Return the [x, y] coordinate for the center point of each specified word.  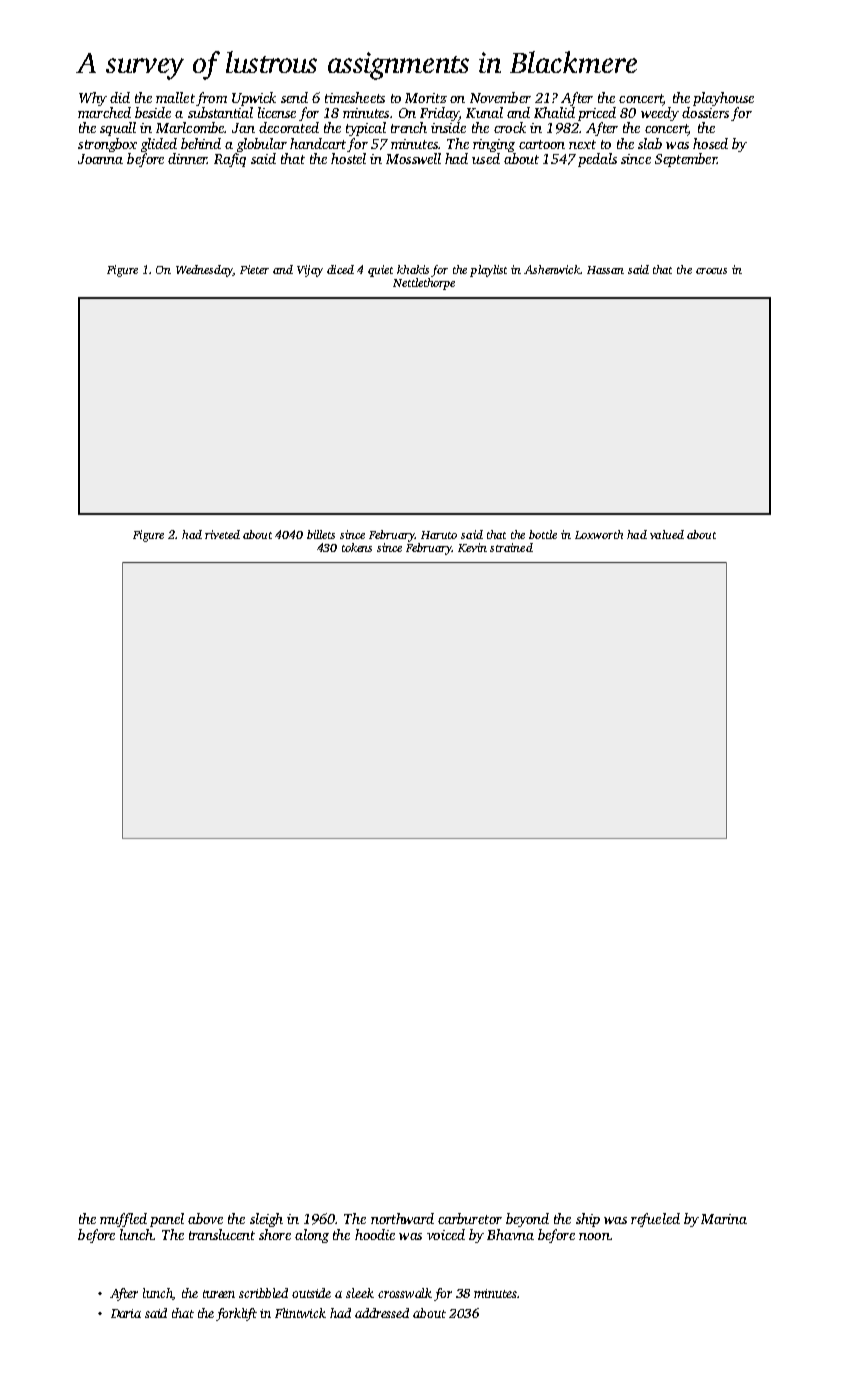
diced [340, 269]
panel [167, 1220]
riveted [222, 534]
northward [402, 1218]
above [205, 1218]
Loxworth [599, 534]
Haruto [439, 535]
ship [588, 1220]
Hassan [605, 270]
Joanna [100, 159]
